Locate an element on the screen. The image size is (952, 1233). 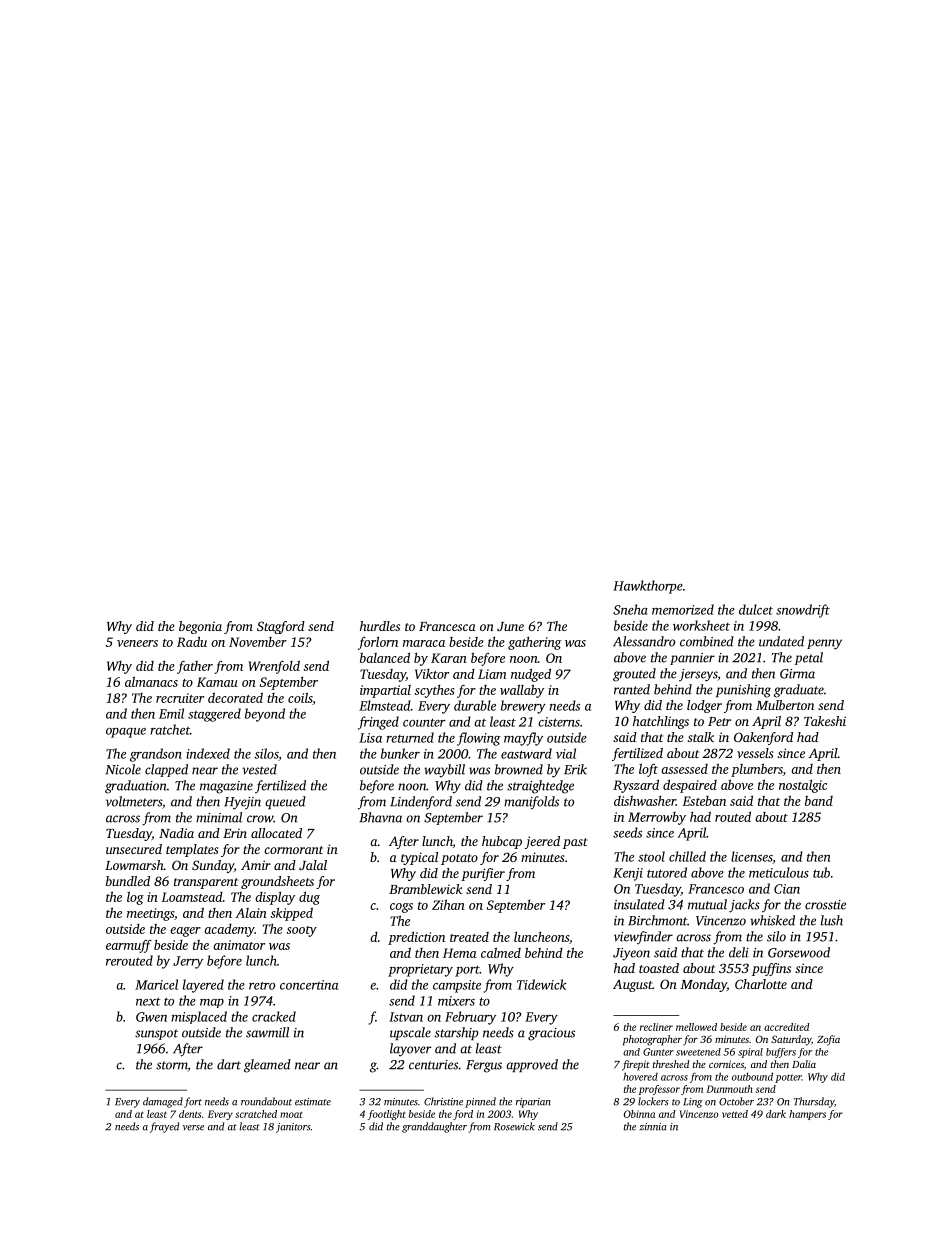
Nadia is located at coordinates (176, 833).
